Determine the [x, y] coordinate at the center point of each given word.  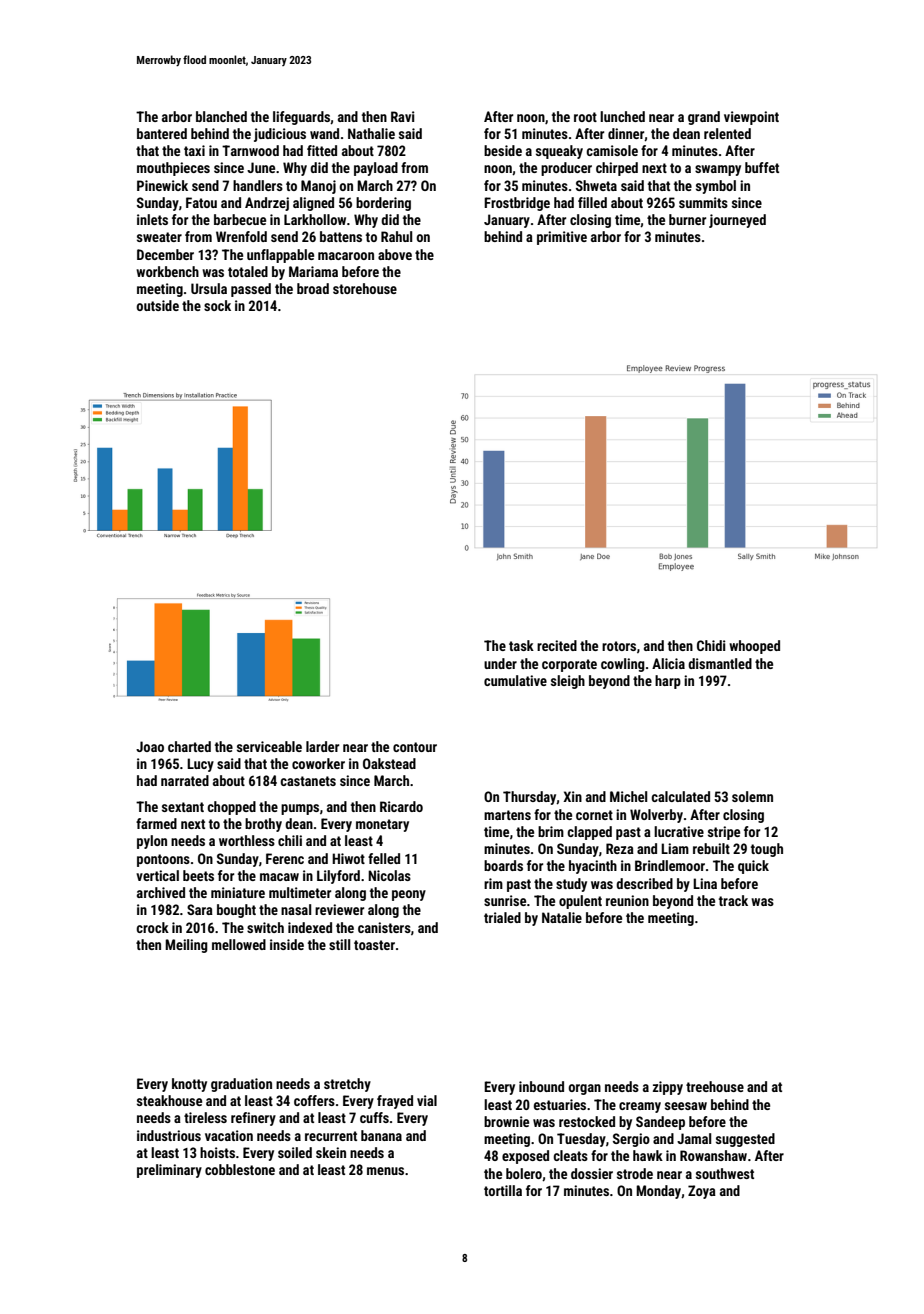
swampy [718, 170]
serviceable [269, 746]
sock [217, 305]
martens [507, 815]
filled [592, 202]
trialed [502, 917]
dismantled [720, 663]
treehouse [715, 1086]
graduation [241, 1085]
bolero [524, 1173]
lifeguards [302, 118]
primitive [562, 238]
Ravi [403, 116]
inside [287, 944]
